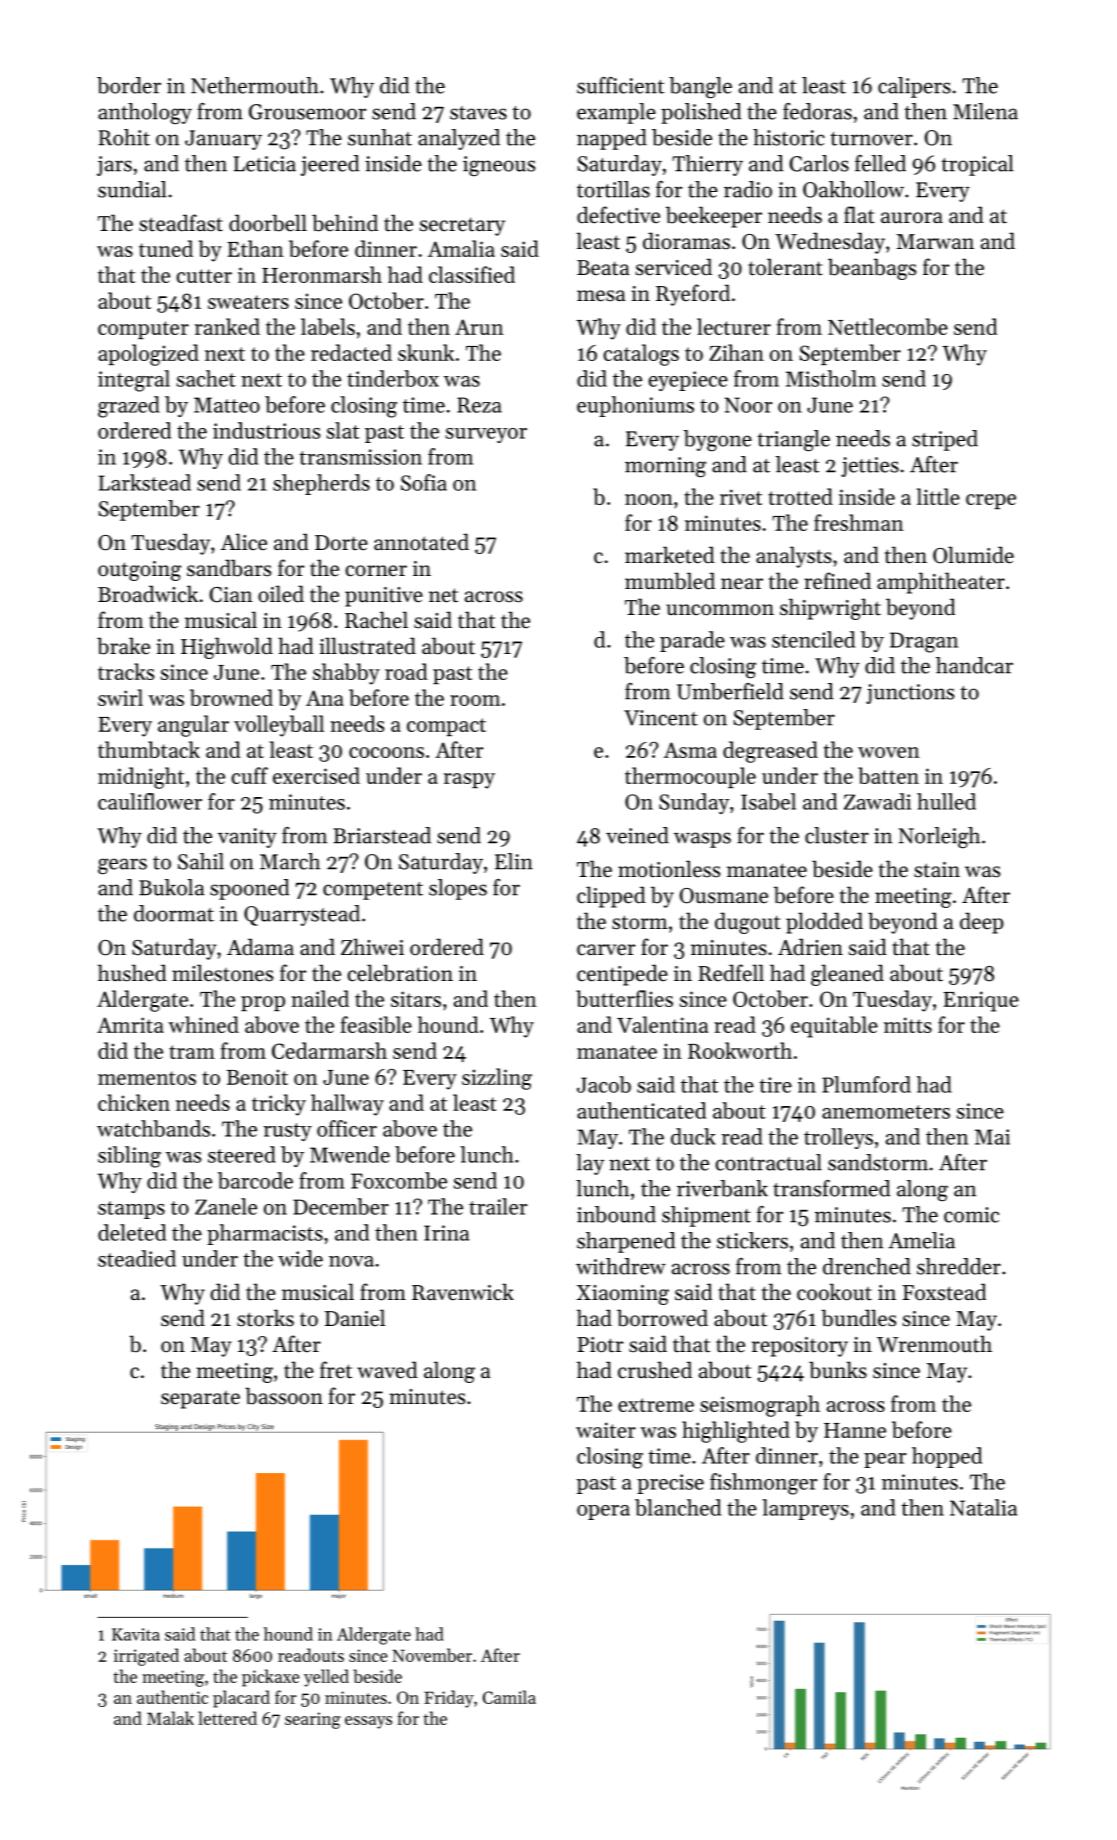 The height and width of the screenshot is (1840, 1117). What do you see at coordinates (255, 85) in the screenshot?
I see `Nethermouth` at bounding box center [255, 85].
